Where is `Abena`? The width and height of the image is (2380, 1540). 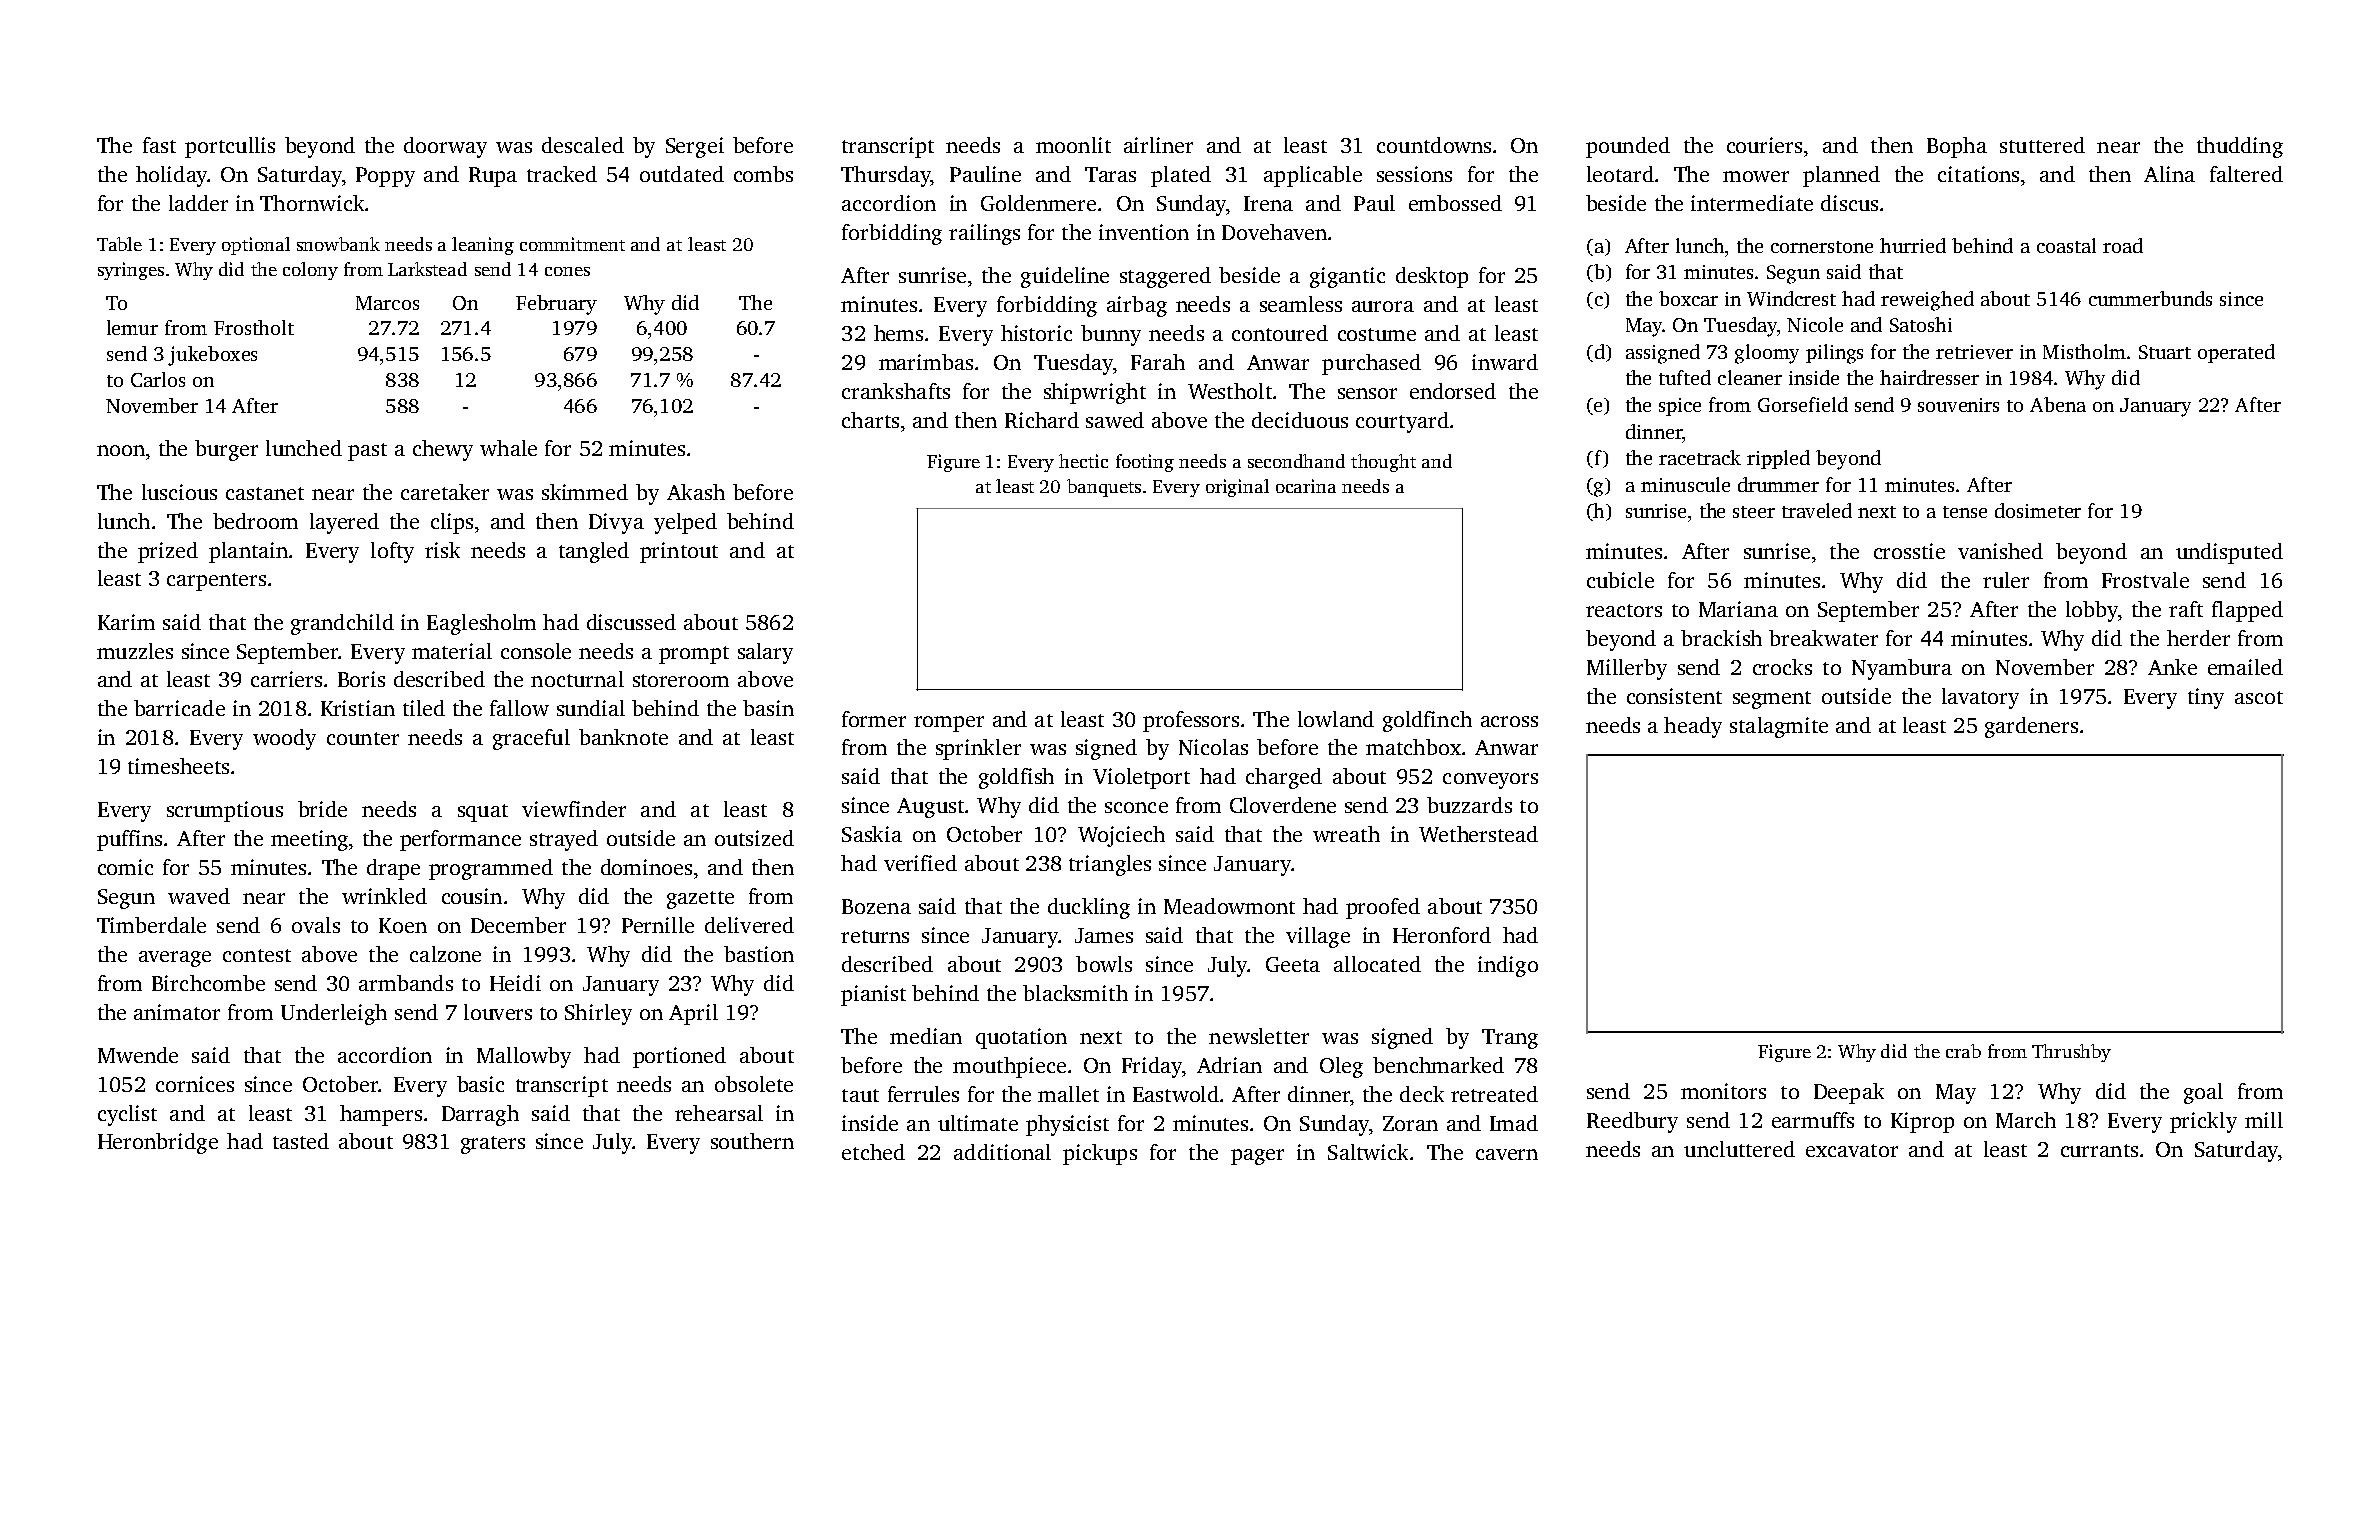
Abena is located at coordinates (2058, 404).
